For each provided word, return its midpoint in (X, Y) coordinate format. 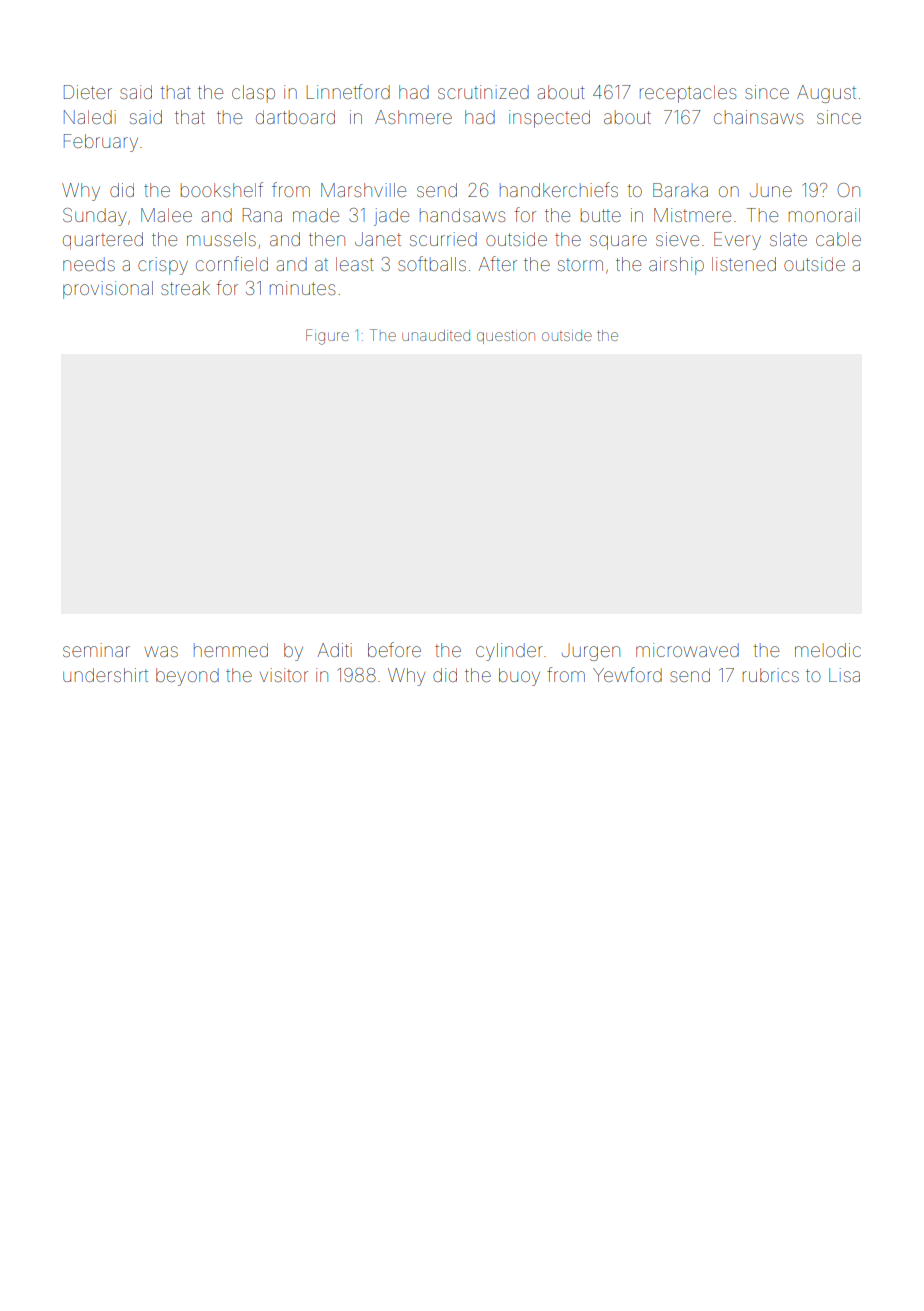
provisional (108, 290)
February (101, 143)
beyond (187, 677)
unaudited (436, 335)
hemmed (231, 650)
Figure (327, 337)
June (771, 191)
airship (676, 266)
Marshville (363, 190)
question (506, 337)
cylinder (509, 652)
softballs (432, 263)
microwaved (687, 650)
